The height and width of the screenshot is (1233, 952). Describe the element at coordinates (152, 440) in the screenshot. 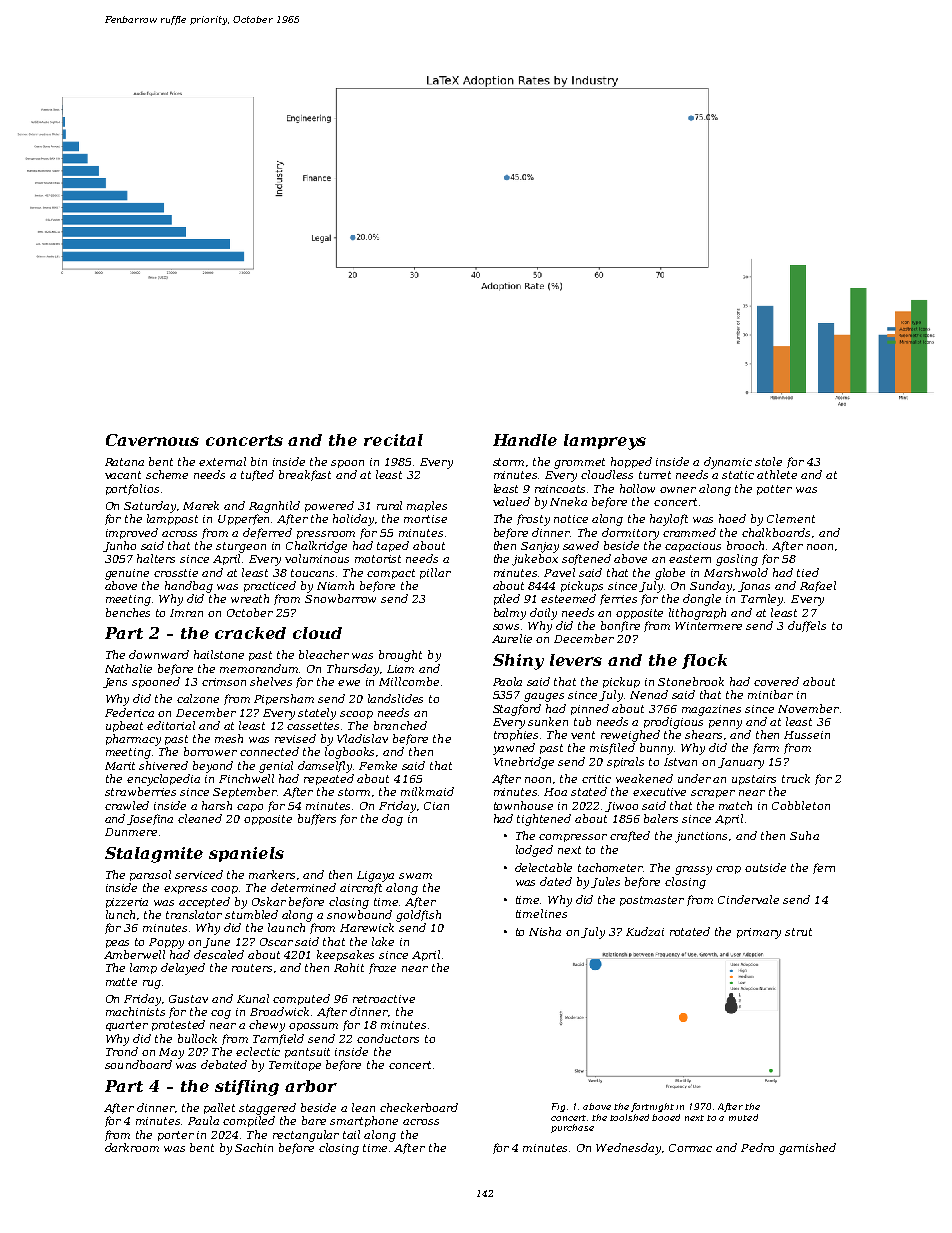

I see `Cavernous` at that location.
